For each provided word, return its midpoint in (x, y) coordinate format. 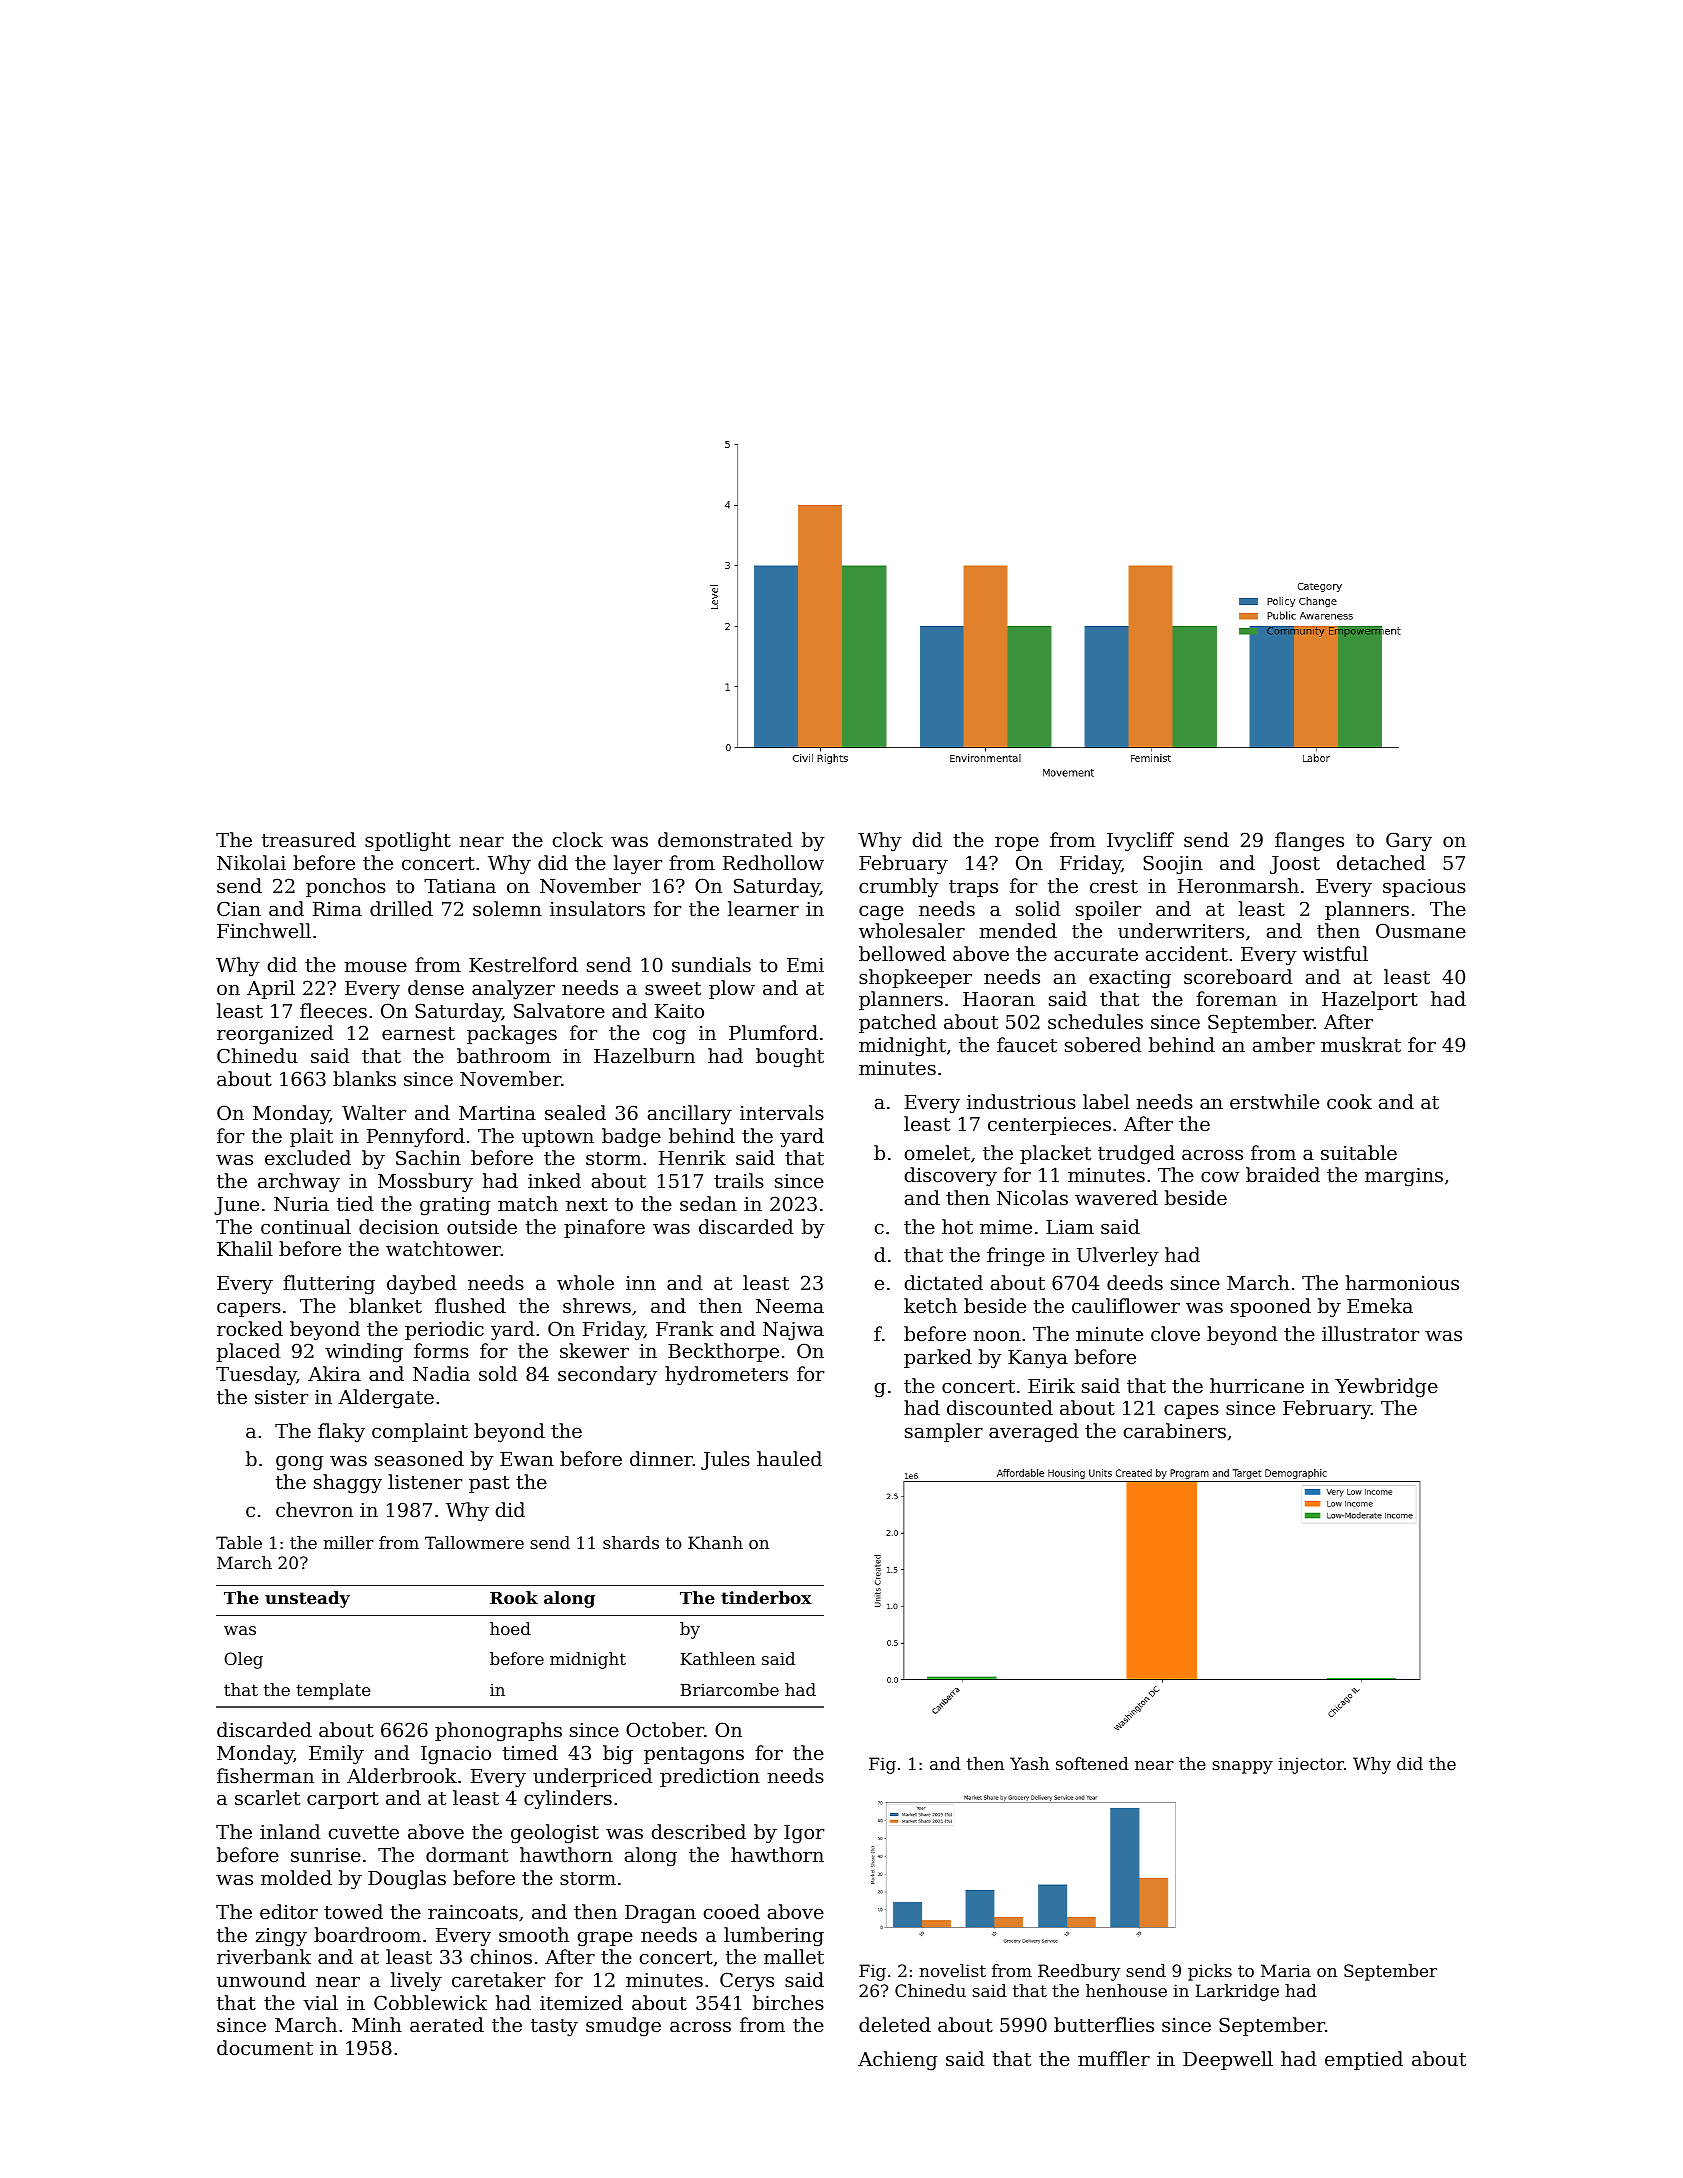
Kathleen (718, 1658)
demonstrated (725, 839)
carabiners (1175, 1430)
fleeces (333, 1010)
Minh (377, 2024)
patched (898, 1023)
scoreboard (1238, 976)
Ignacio (456, 1755)
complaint (420, 1432)
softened (1092, 1763)
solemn (507, 908)
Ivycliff (1140, 841)
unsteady (307, 1599)
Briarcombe (729, 1689)
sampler (944, 1432)
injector (1311, 1765)
